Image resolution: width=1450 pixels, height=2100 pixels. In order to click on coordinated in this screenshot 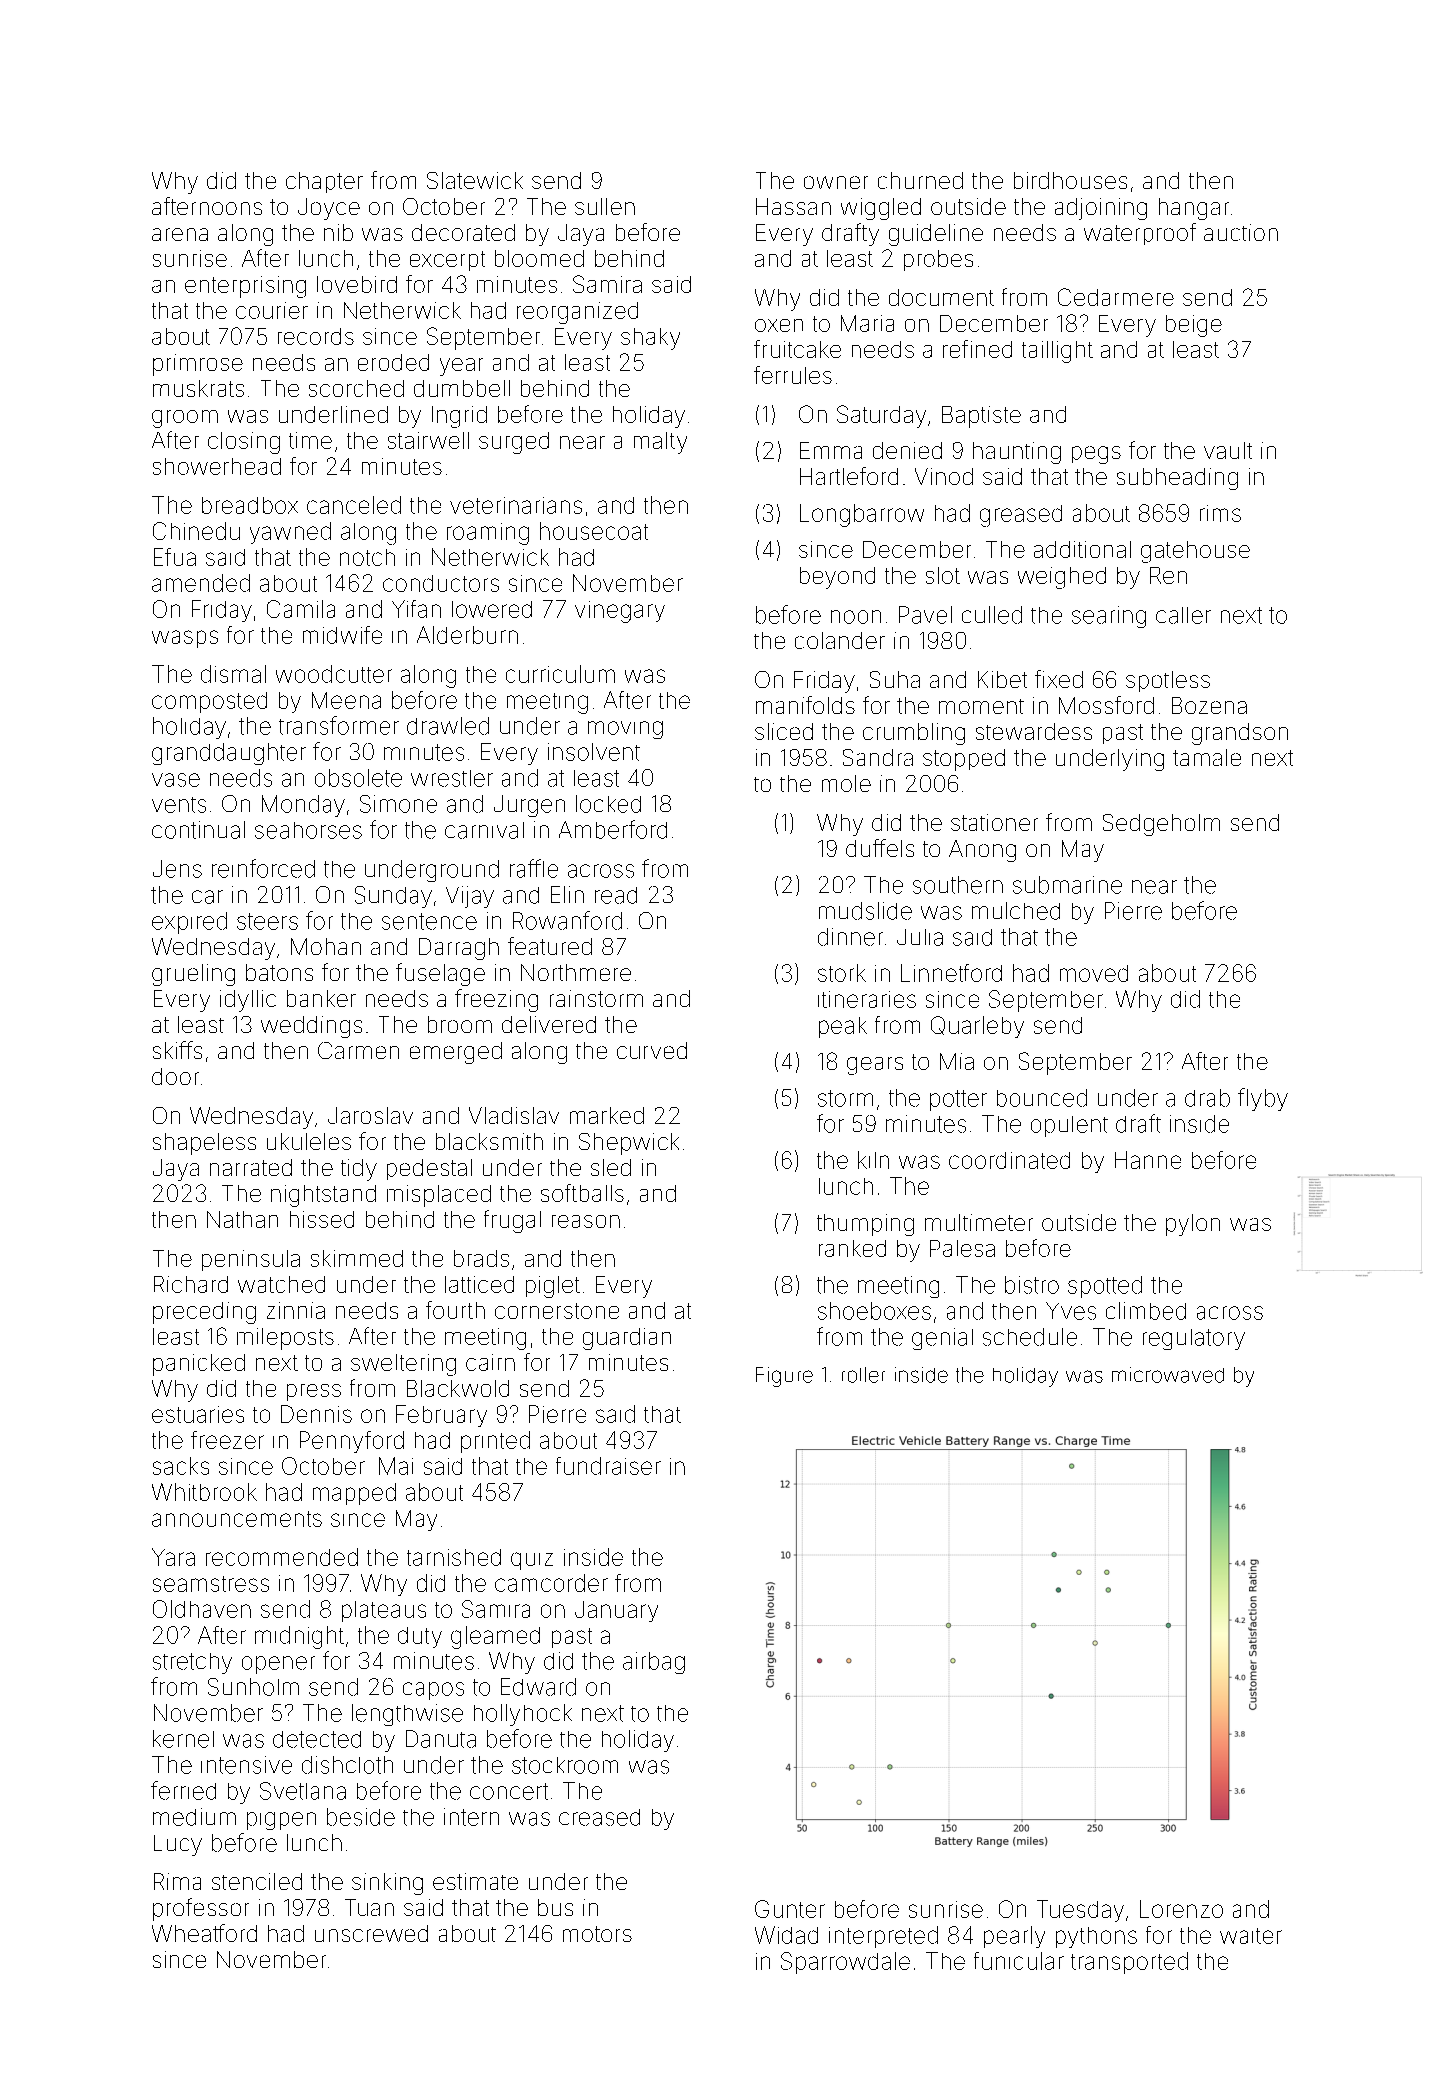, I will do `click(1009, 1160)`.
